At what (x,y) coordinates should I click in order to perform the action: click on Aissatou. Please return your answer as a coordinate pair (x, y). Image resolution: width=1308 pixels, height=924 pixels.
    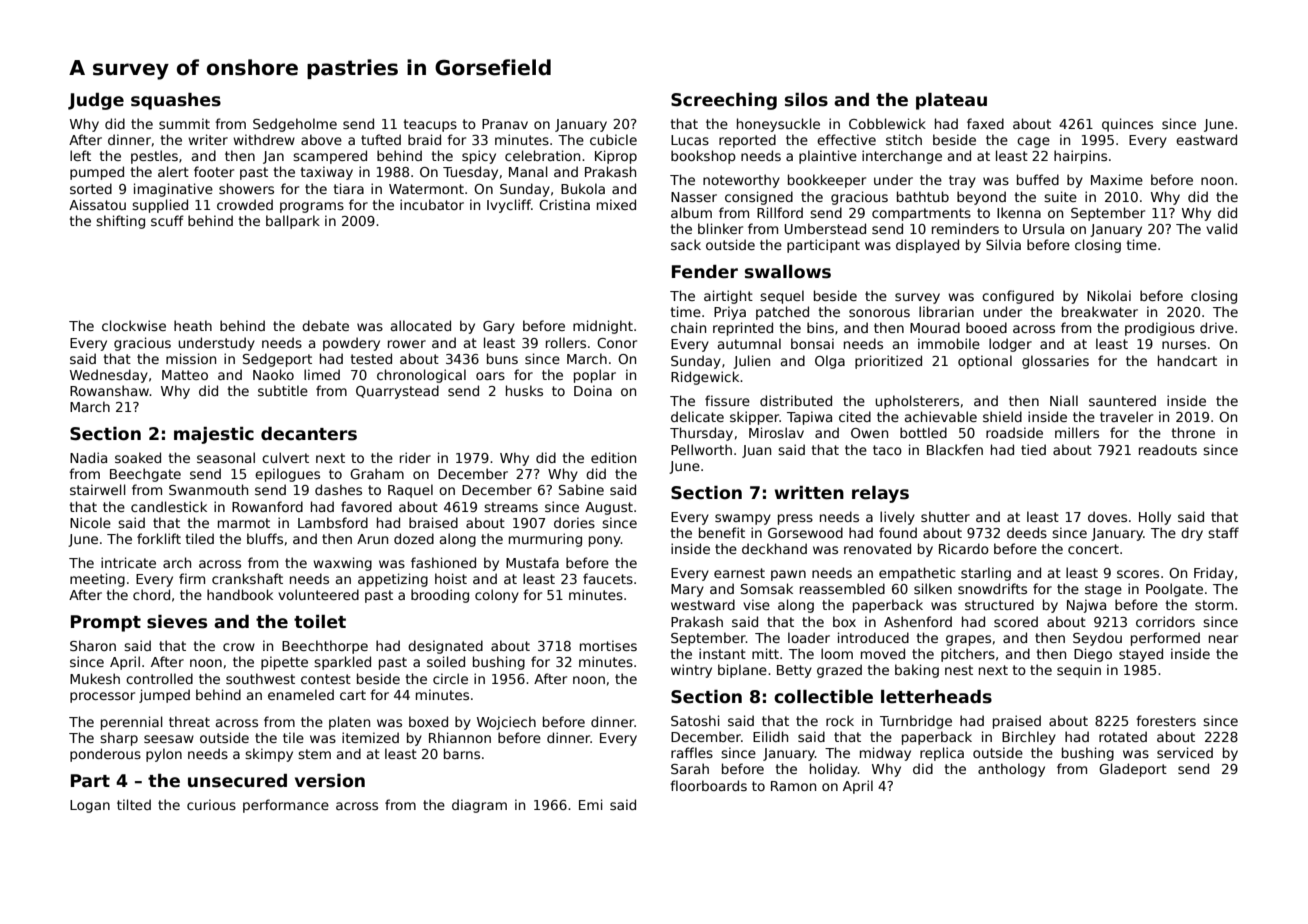
    Looking at the image, I should click on (97, 204).
